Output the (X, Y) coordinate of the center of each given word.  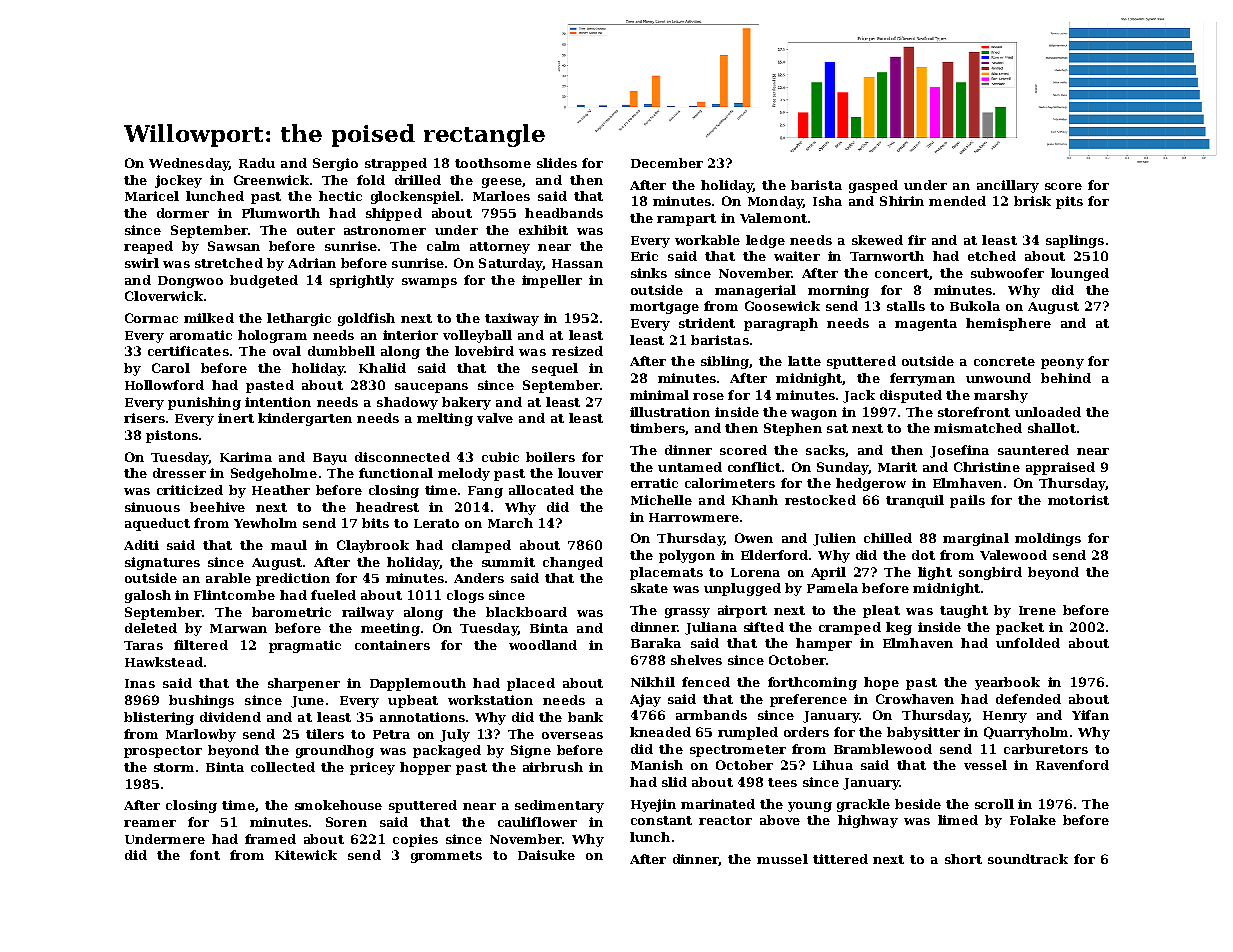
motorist (1078, 500)
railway (368, 613)
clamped (481, 546)
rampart (686, 220)
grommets (446, 857)
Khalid (382, 368)
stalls (906, 306)
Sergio (335, 164)
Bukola (975, 306)
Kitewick (306, 855)
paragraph (781, 324)
